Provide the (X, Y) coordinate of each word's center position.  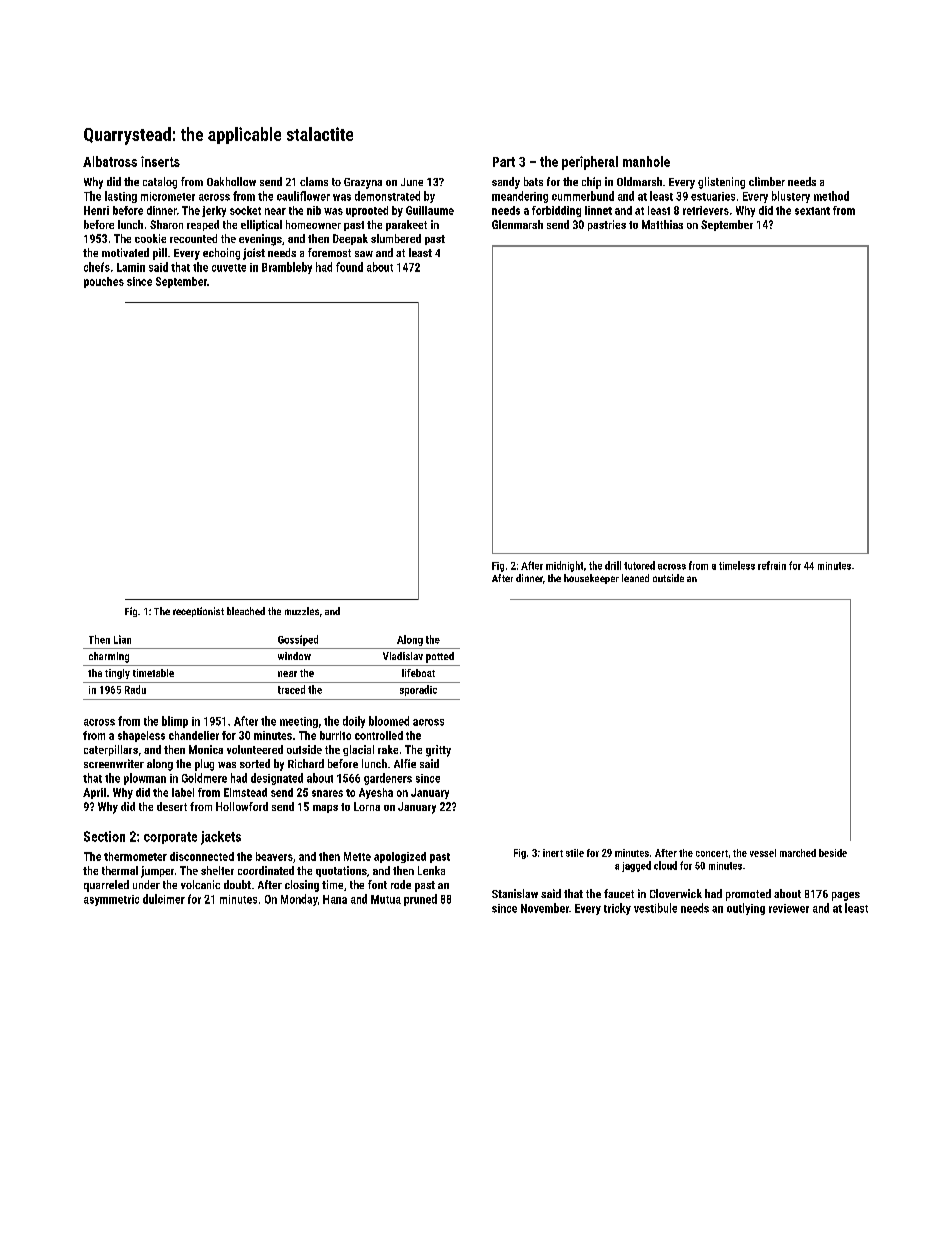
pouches (104, 282)
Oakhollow (231, 181)
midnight (564, 566)
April (94, 793)
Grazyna (363, 183)
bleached (246, 611)
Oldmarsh (639, 181)
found (349, 267)
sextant (812, 211)
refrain (772, 565)
